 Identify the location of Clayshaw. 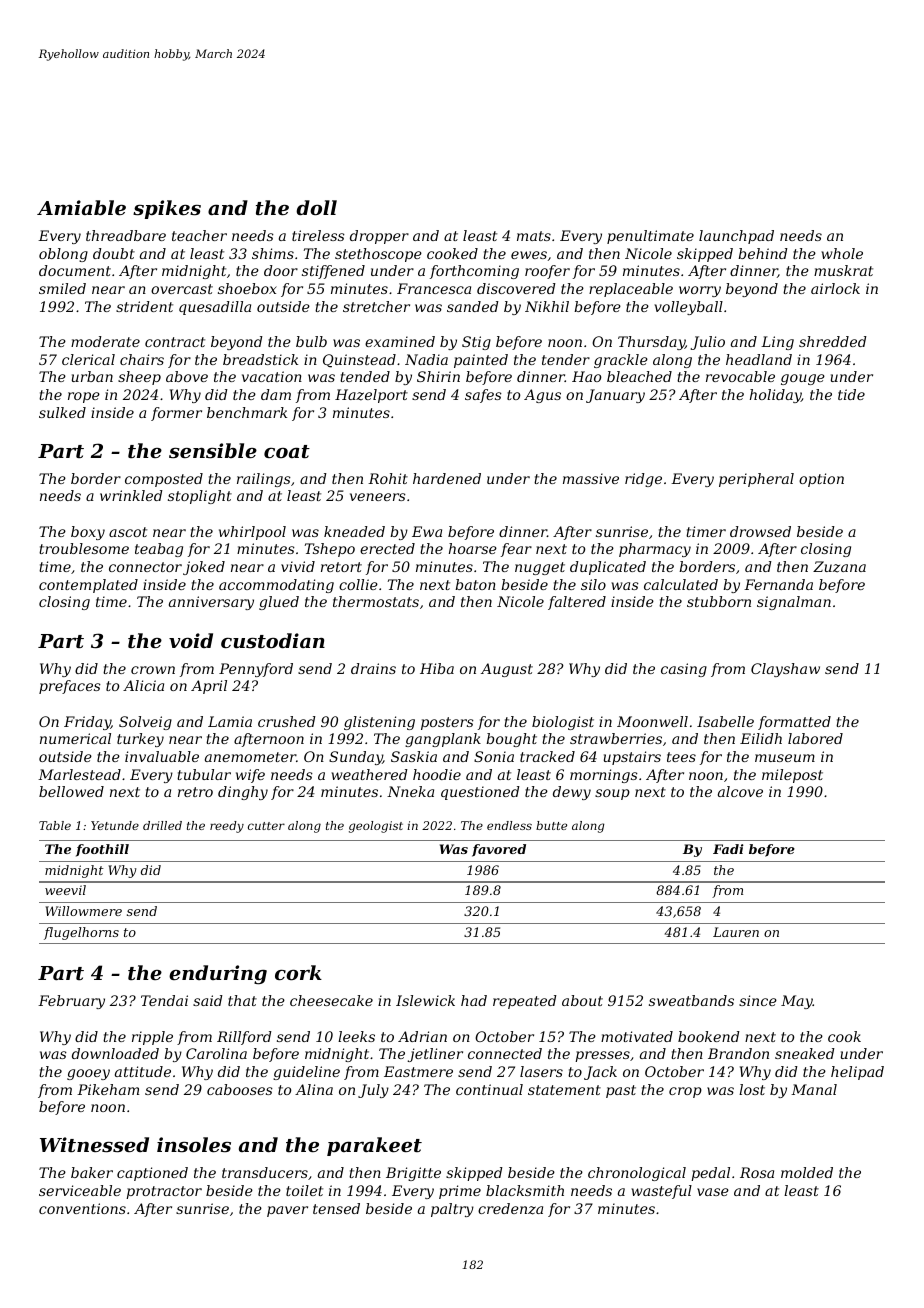
(785, 670).
